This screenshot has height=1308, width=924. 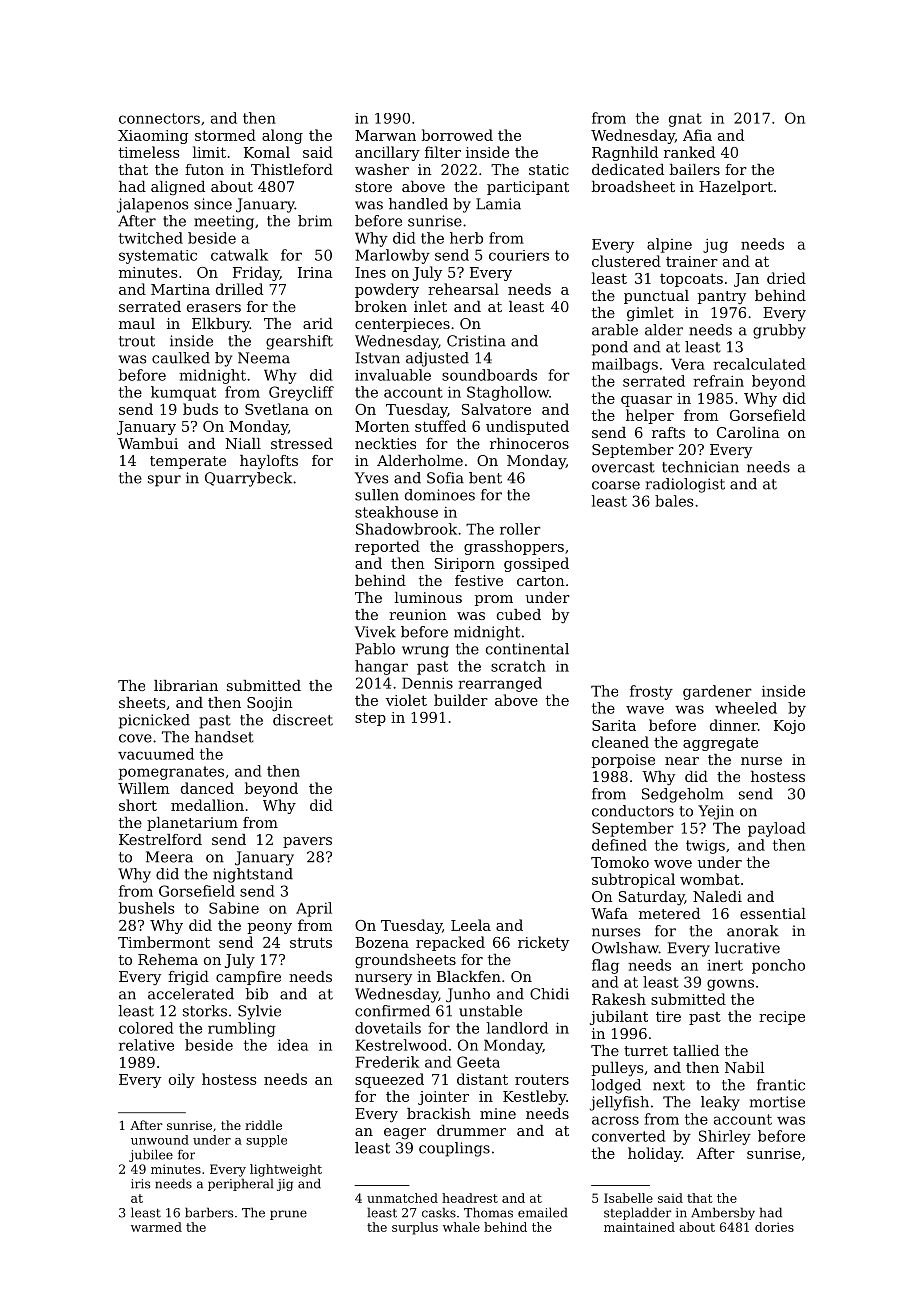 What do you see at coordinates (646, 401) in the screenshot?
I see `quasar` at bounding box center [646, 401].
